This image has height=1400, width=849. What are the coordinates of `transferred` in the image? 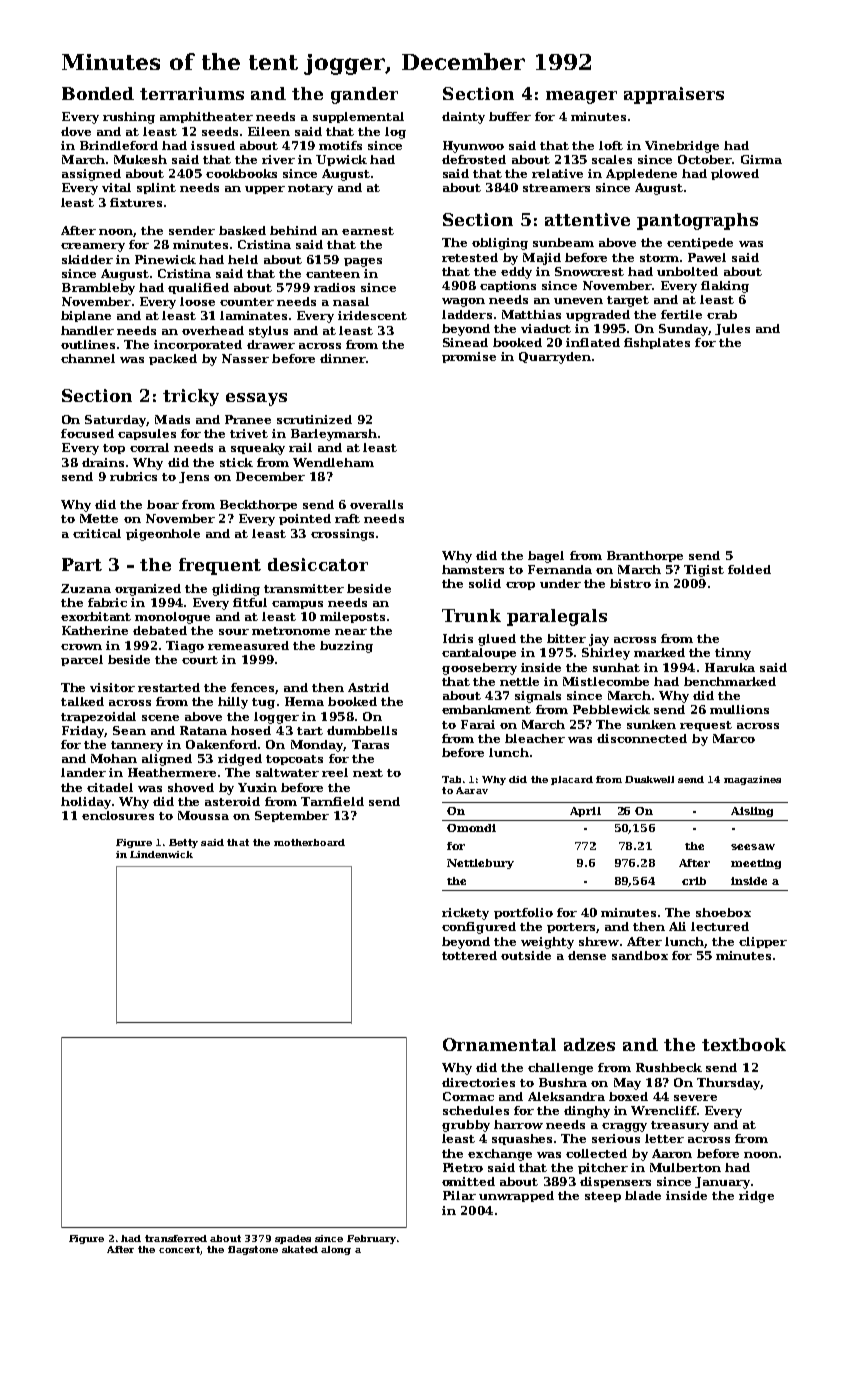 It's located at (176, 1238).
